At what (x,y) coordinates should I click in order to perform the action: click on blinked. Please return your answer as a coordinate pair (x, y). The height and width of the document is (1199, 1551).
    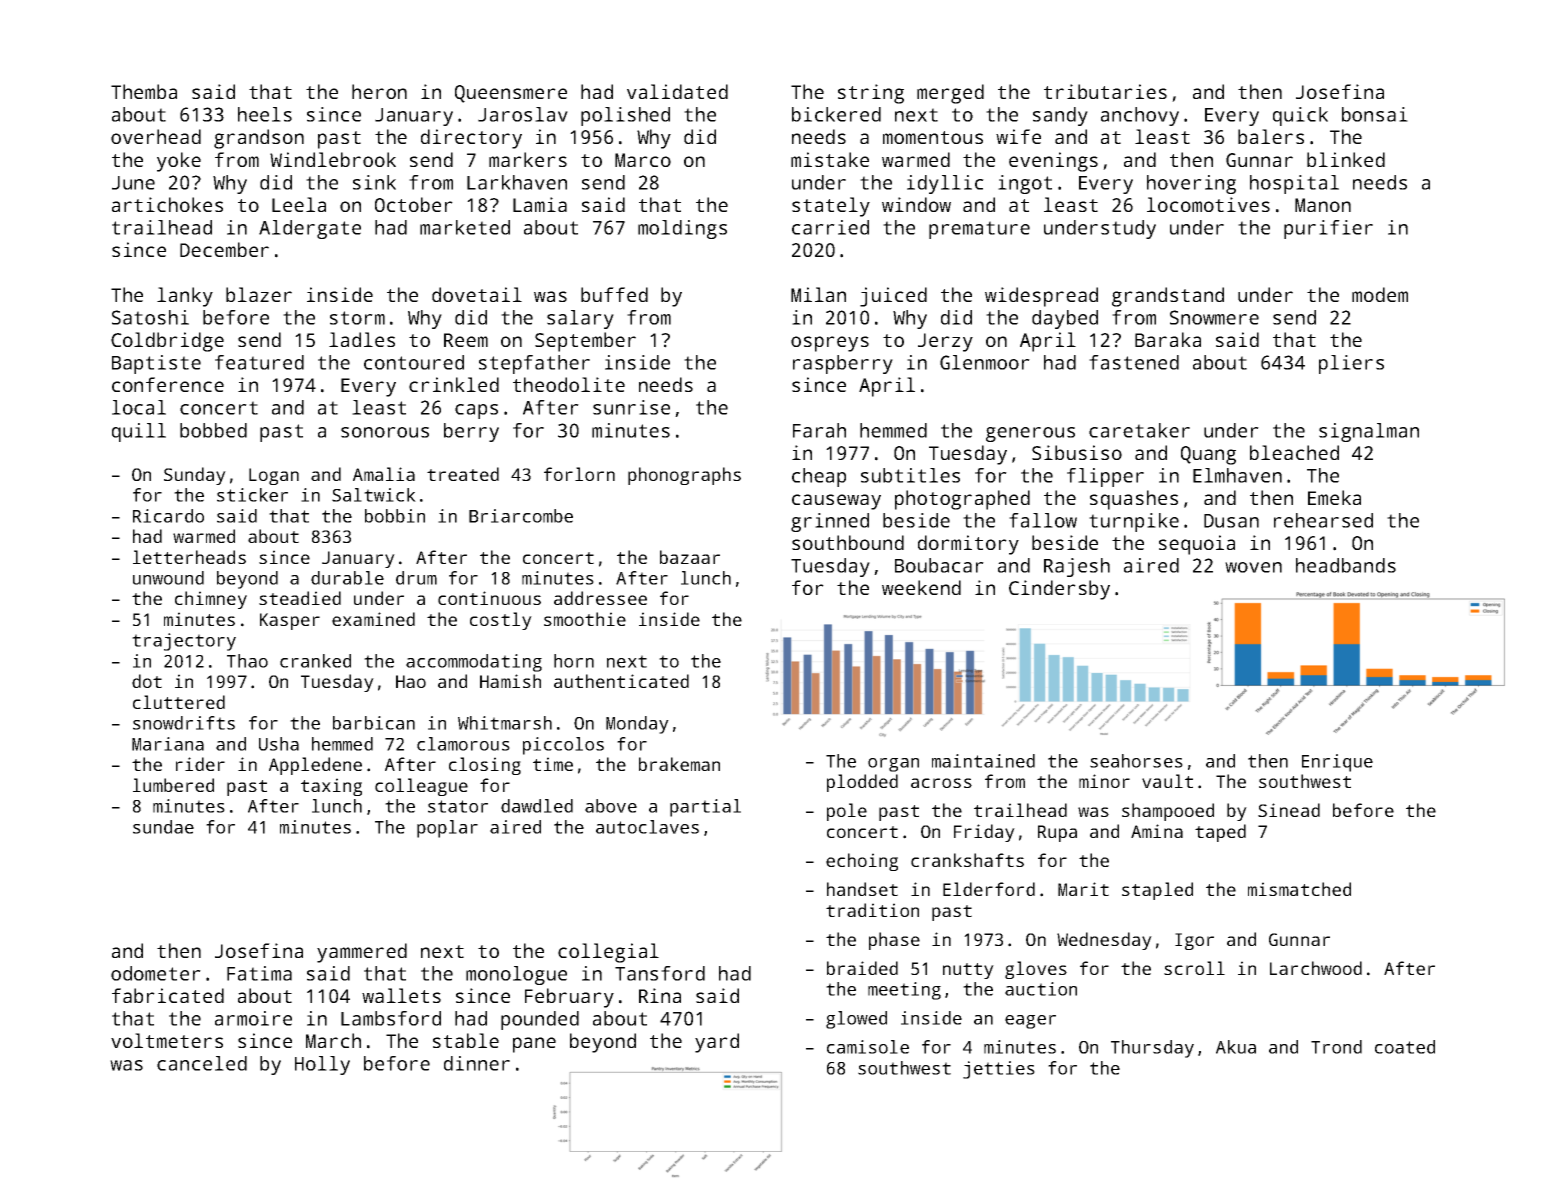
    Looking at the image, I should click on (1346, 159).
